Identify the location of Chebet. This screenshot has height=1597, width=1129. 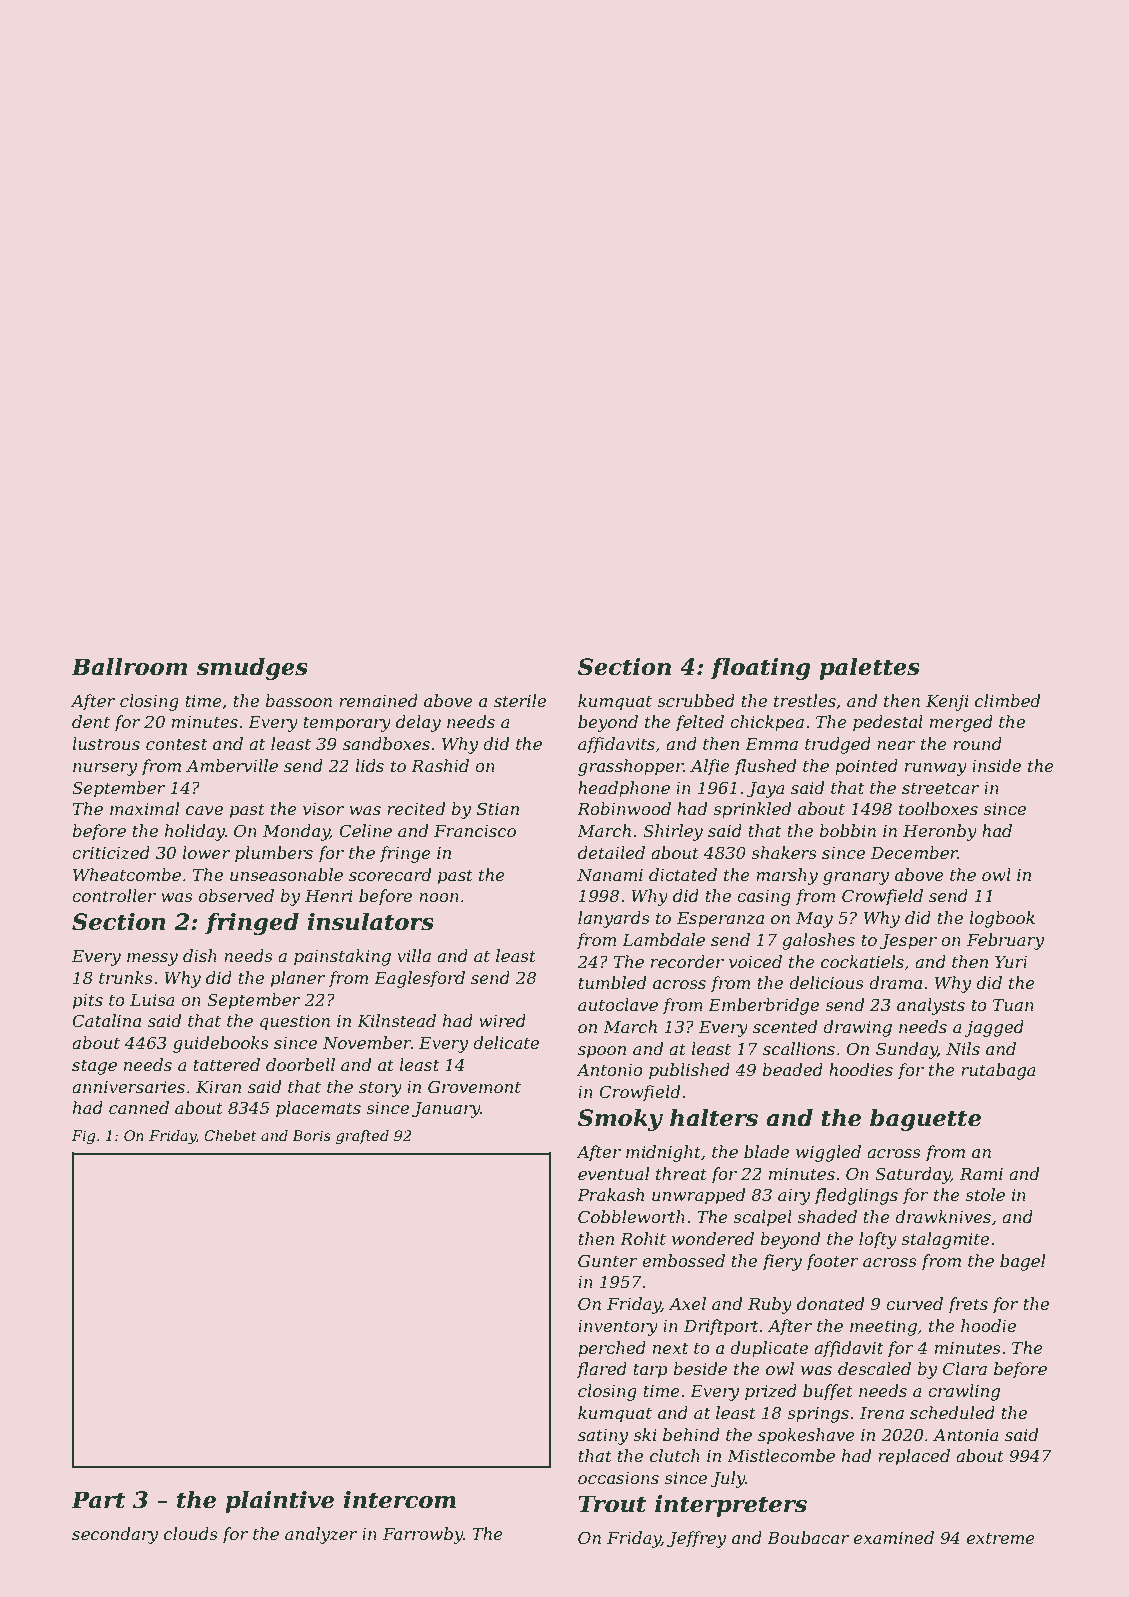
(230, 1135).
